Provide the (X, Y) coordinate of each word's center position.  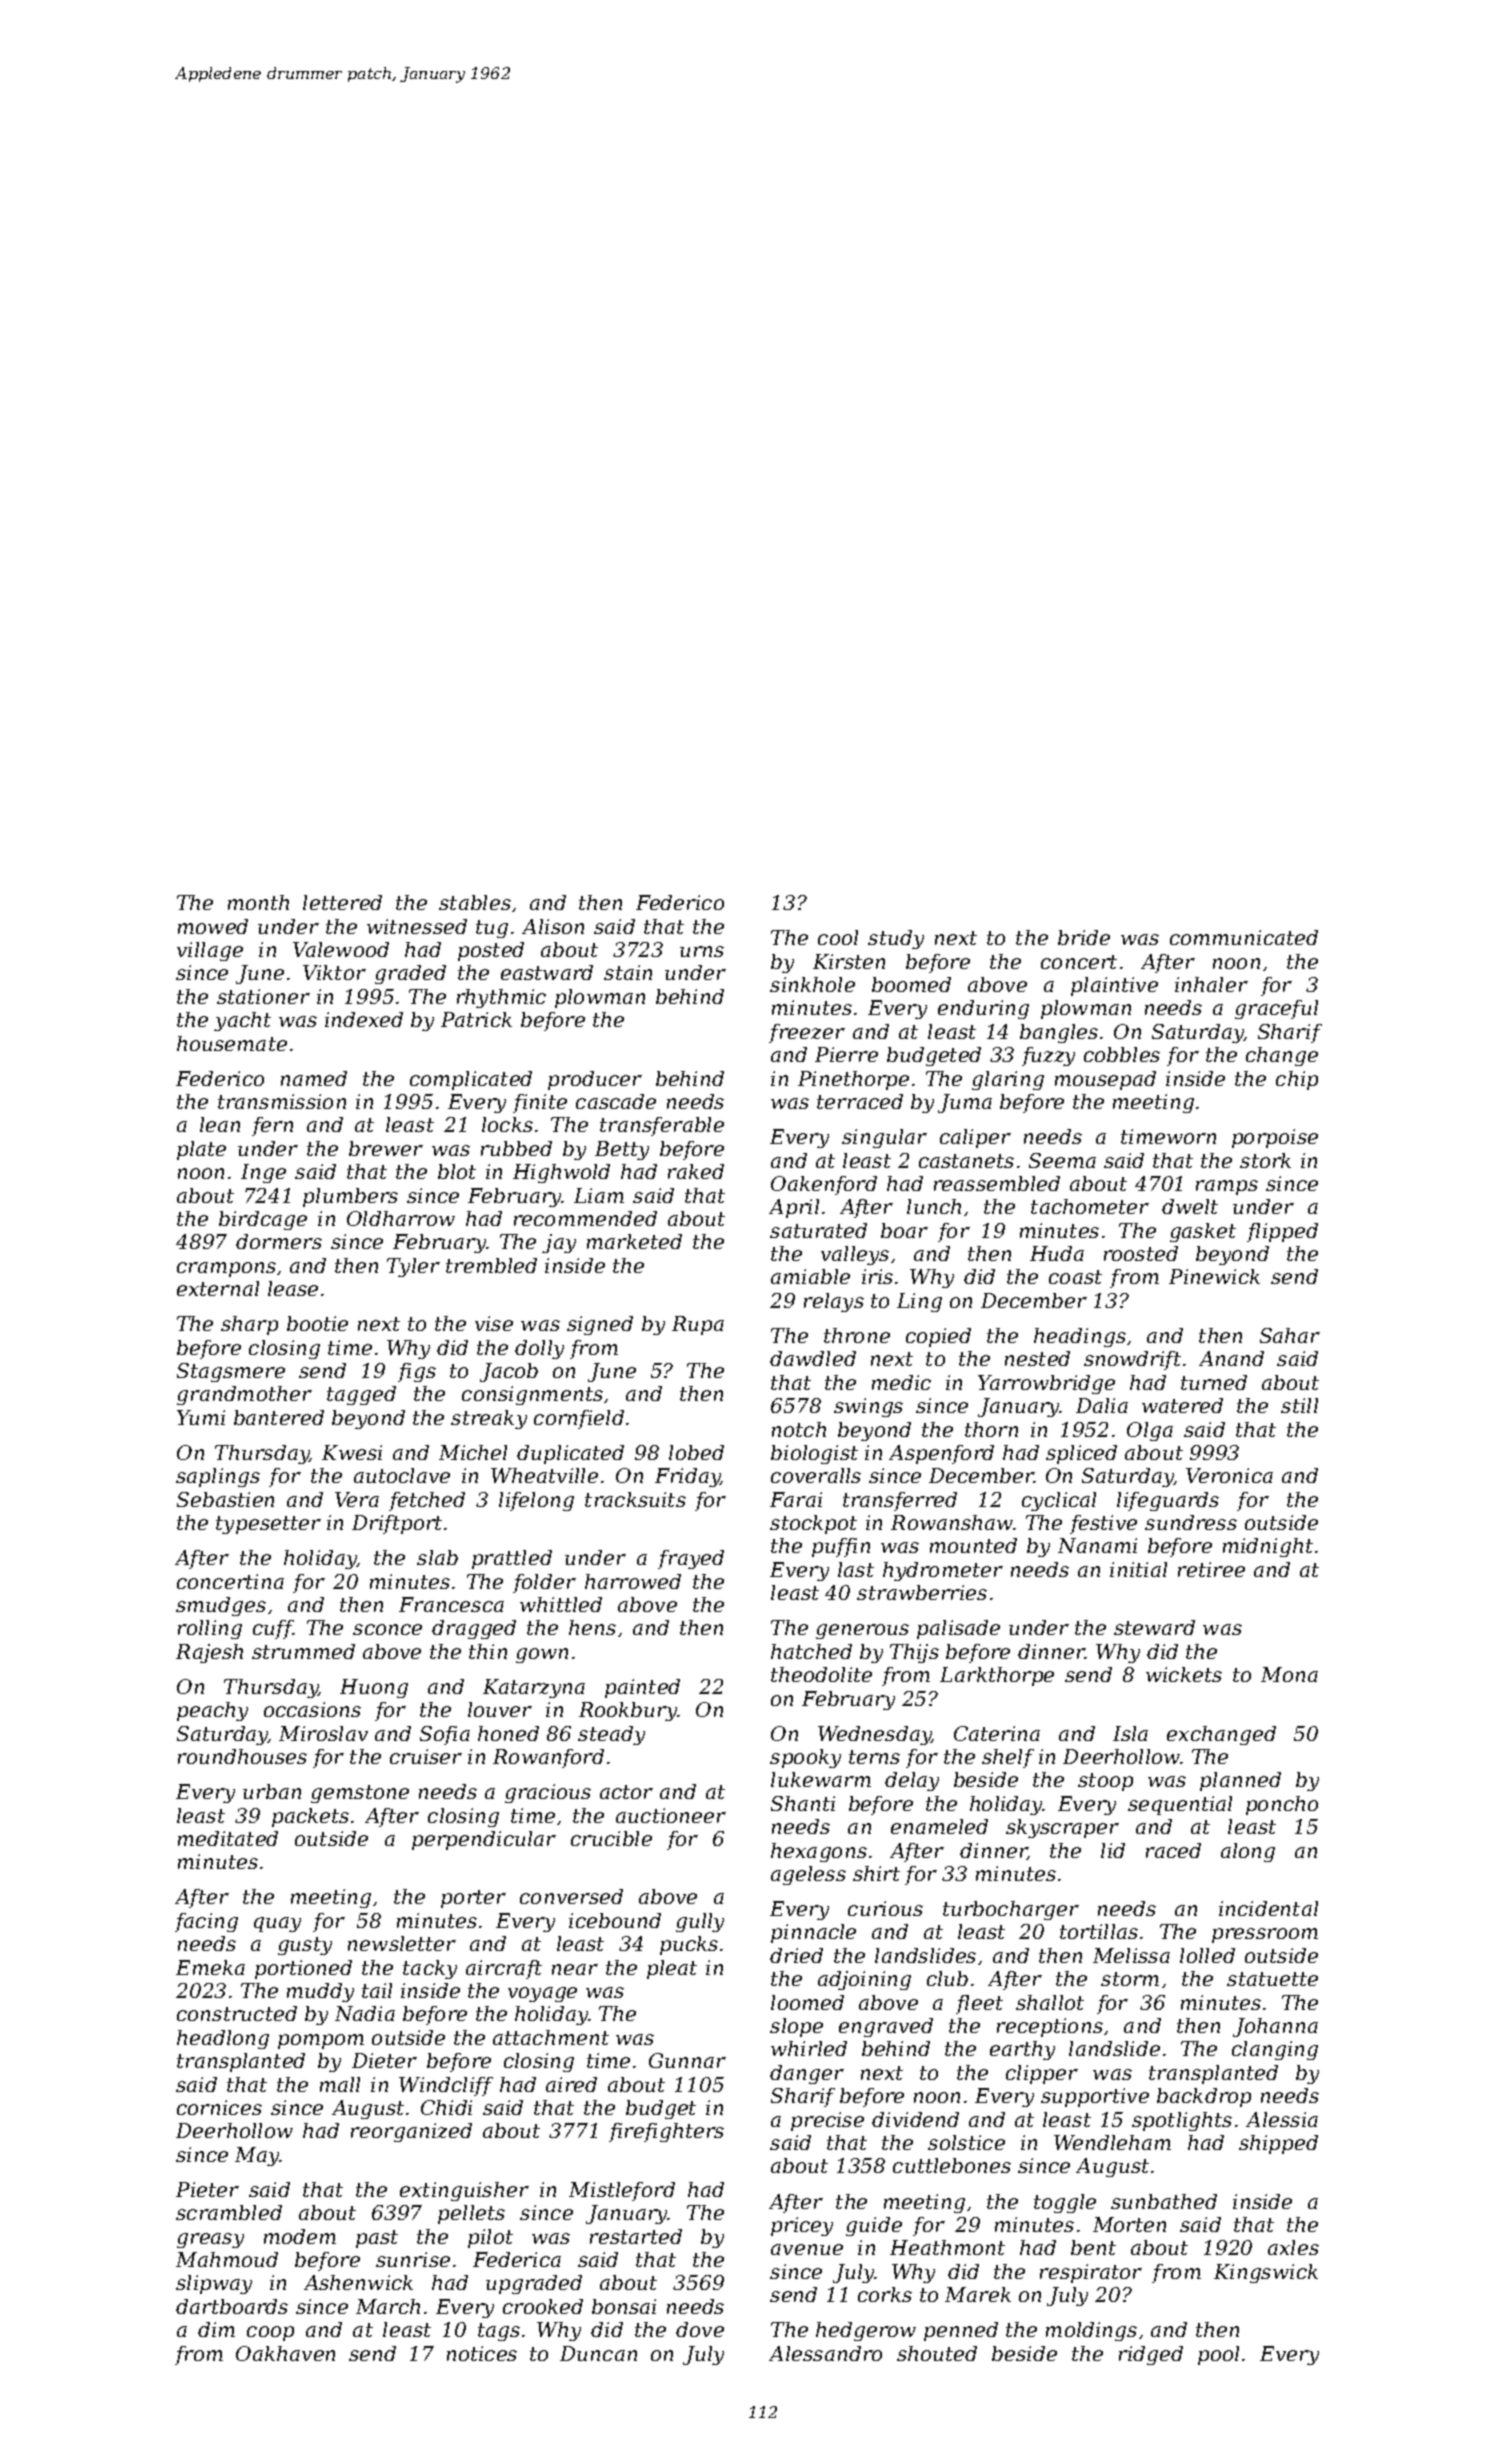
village (210, 951)
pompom (321, 2041)
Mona (1289, 1674)
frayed (691, 1559)
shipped (1278, 2144)
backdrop (1204, 2097)
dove (700, 2329)
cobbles (1122, 1054)
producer (595, 1080)
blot (457, 1171)
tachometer (1090, 1206)
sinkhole (812, 984)
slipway (214, 2284)
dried (796, 1955)
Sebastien (225, 1499)
